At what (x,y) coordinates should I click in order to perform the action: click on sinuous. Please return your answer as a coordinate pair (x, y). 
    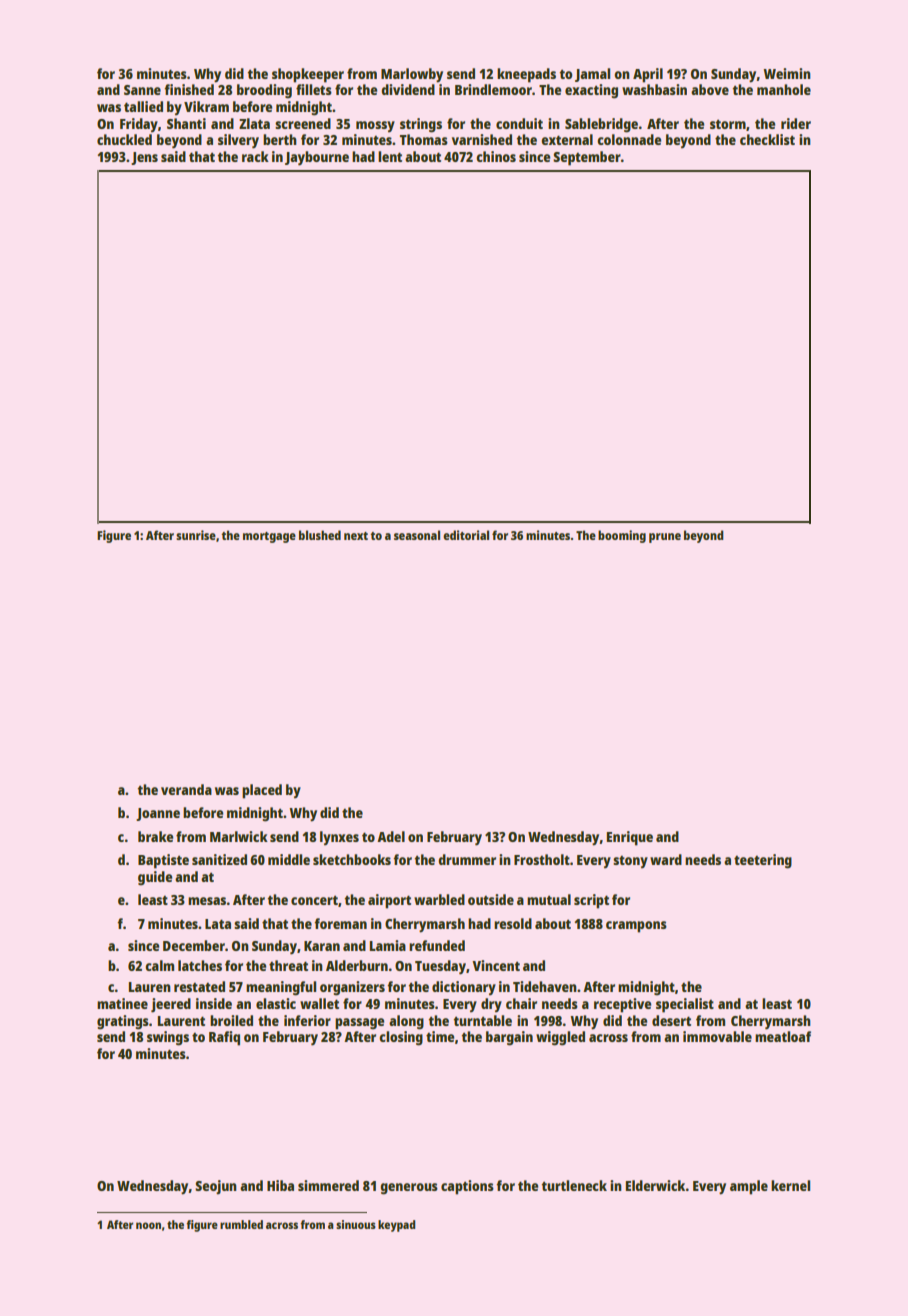
    Looking at the image, I should click on (356, 1224).
